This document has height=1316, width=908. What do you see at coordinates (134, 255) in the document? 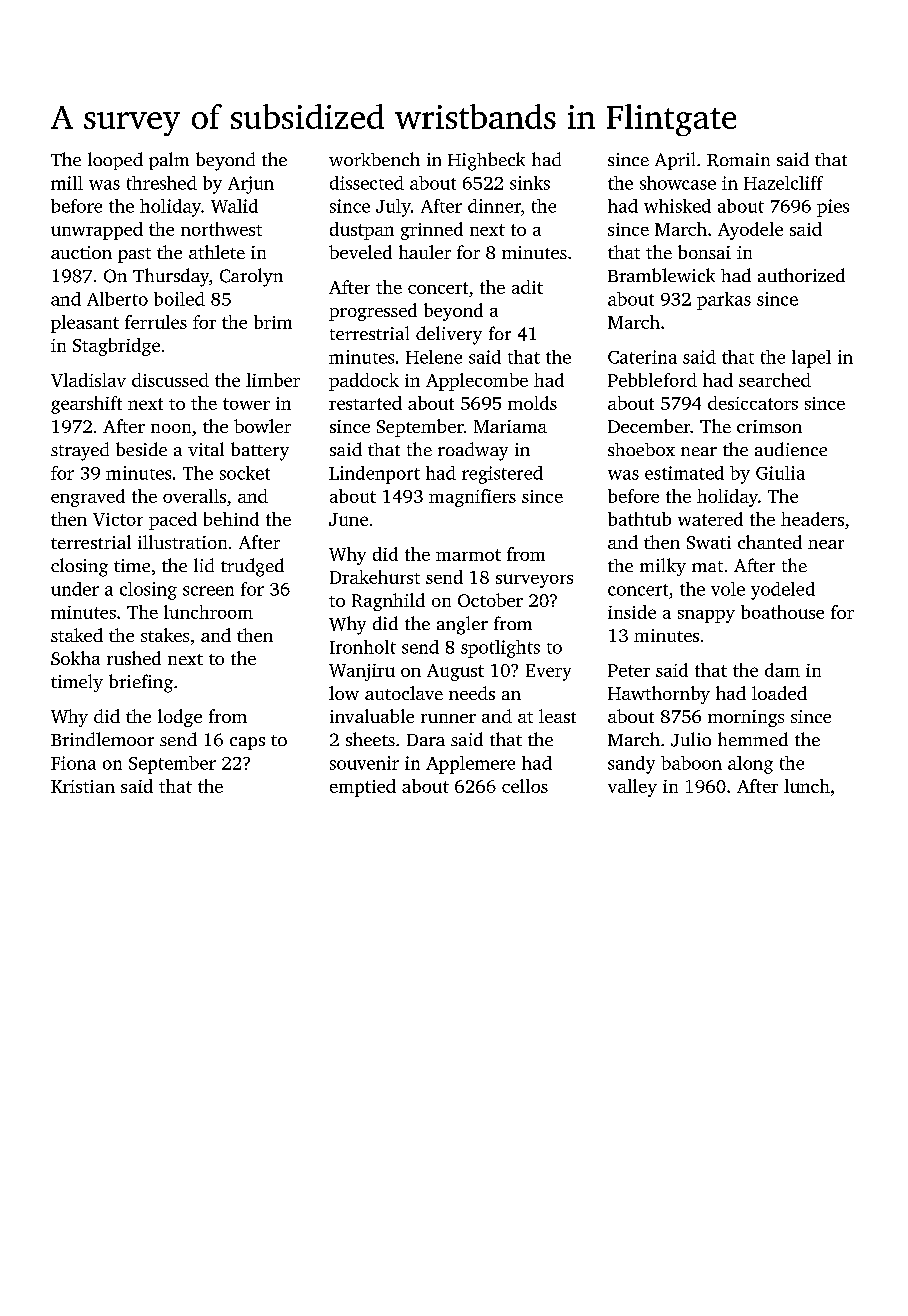
I see `past` at bounding box center [134, 255].
